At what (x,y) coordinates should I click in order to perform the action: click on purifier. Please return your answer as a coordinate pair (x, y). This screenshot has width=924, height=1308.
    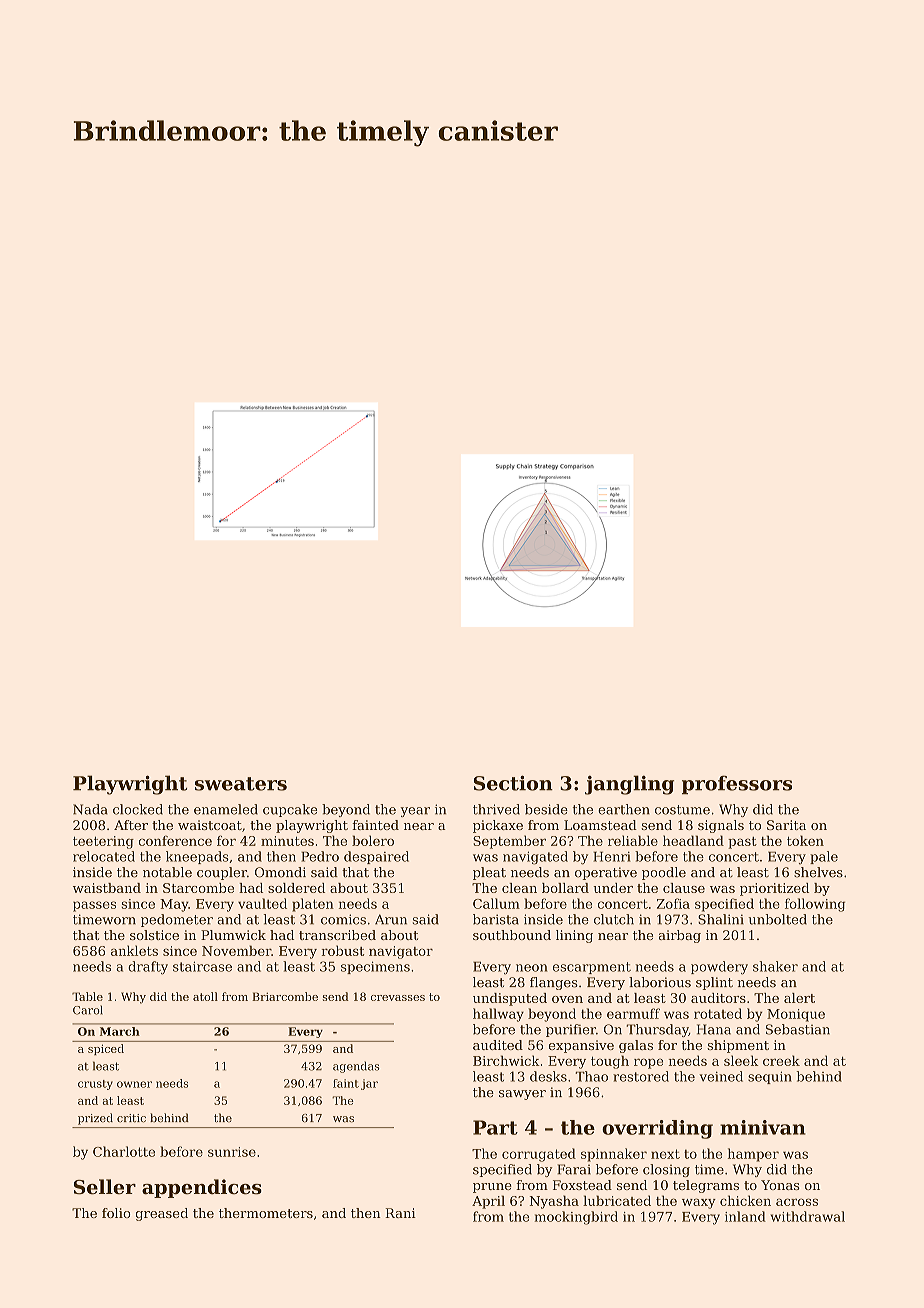
    Looking at the image, I should click on (571, 1030).
